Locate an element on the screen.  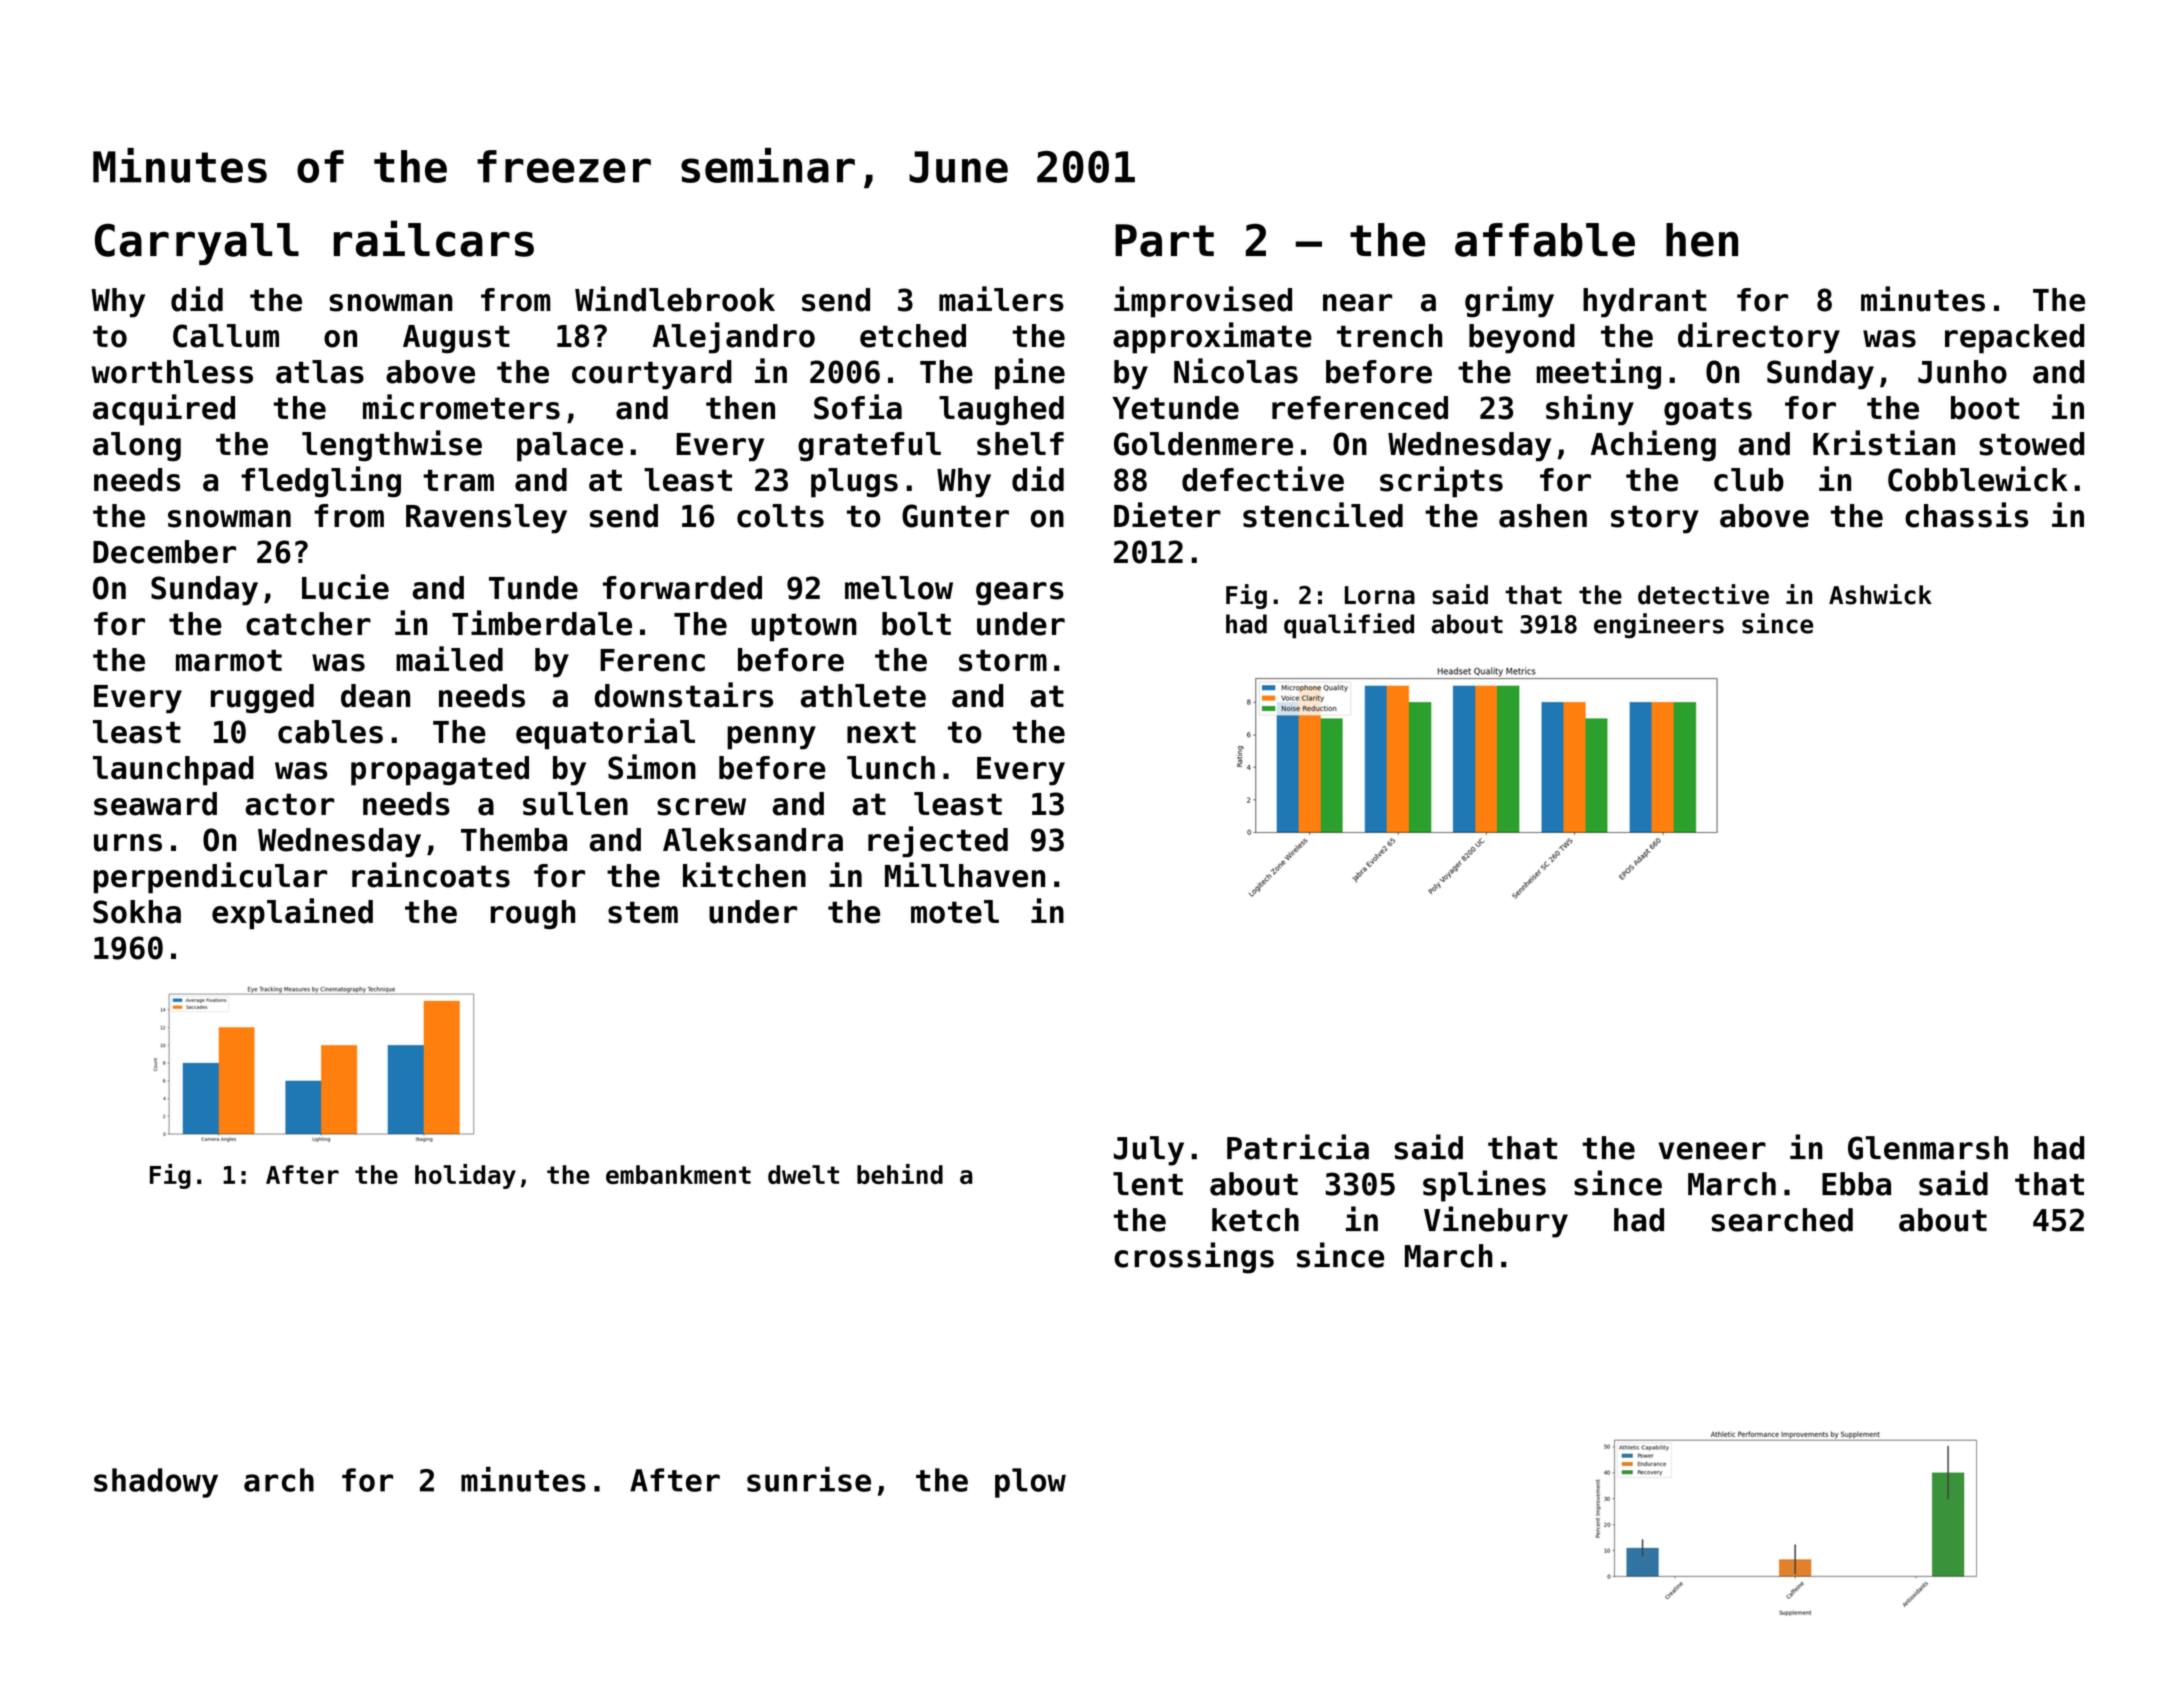
Windlebrook is located at coordinates (675, 299).
